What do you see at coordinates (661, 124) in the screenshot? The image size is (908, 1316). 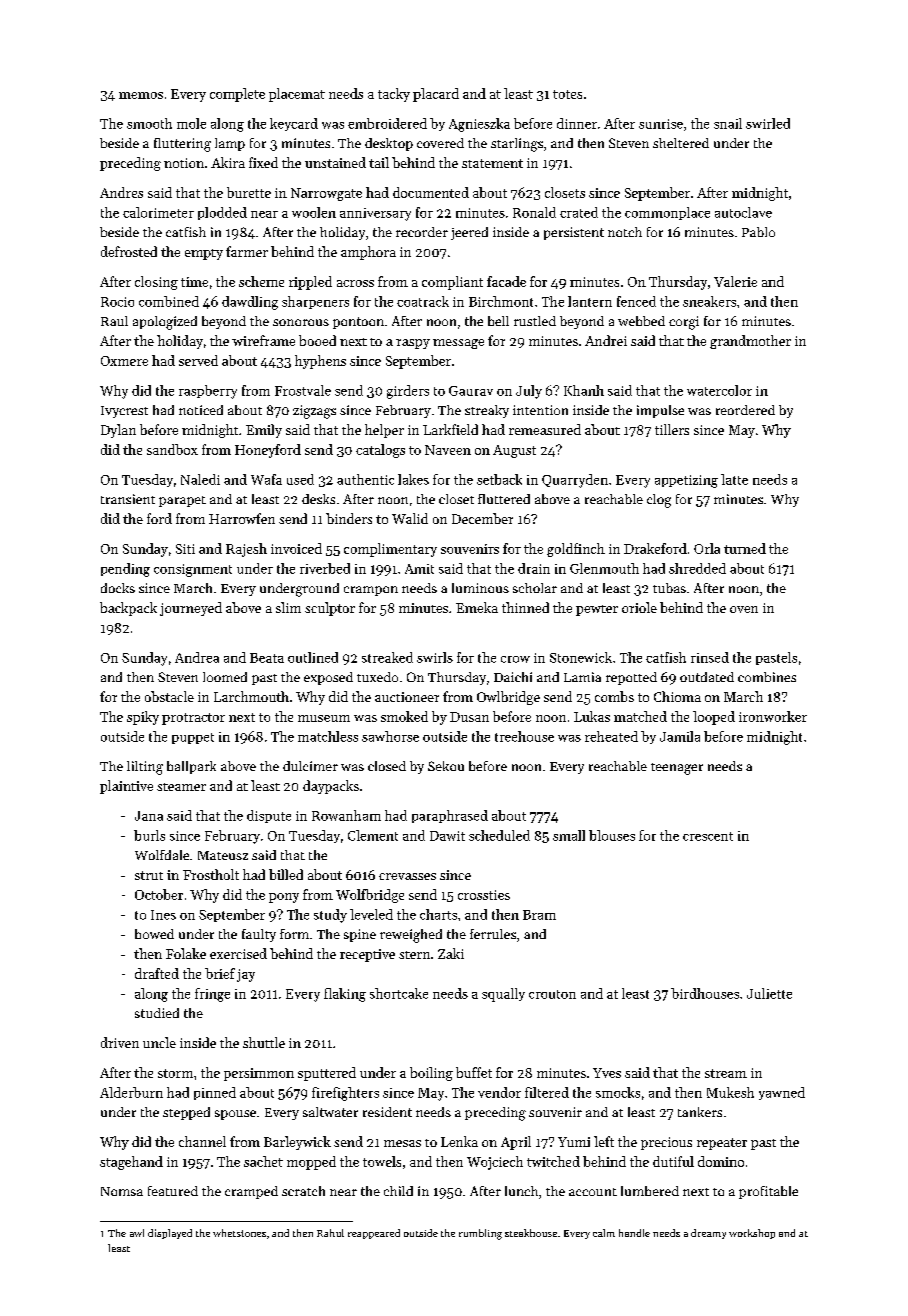 I see `sunrise` at bounding box center [661, 124].
